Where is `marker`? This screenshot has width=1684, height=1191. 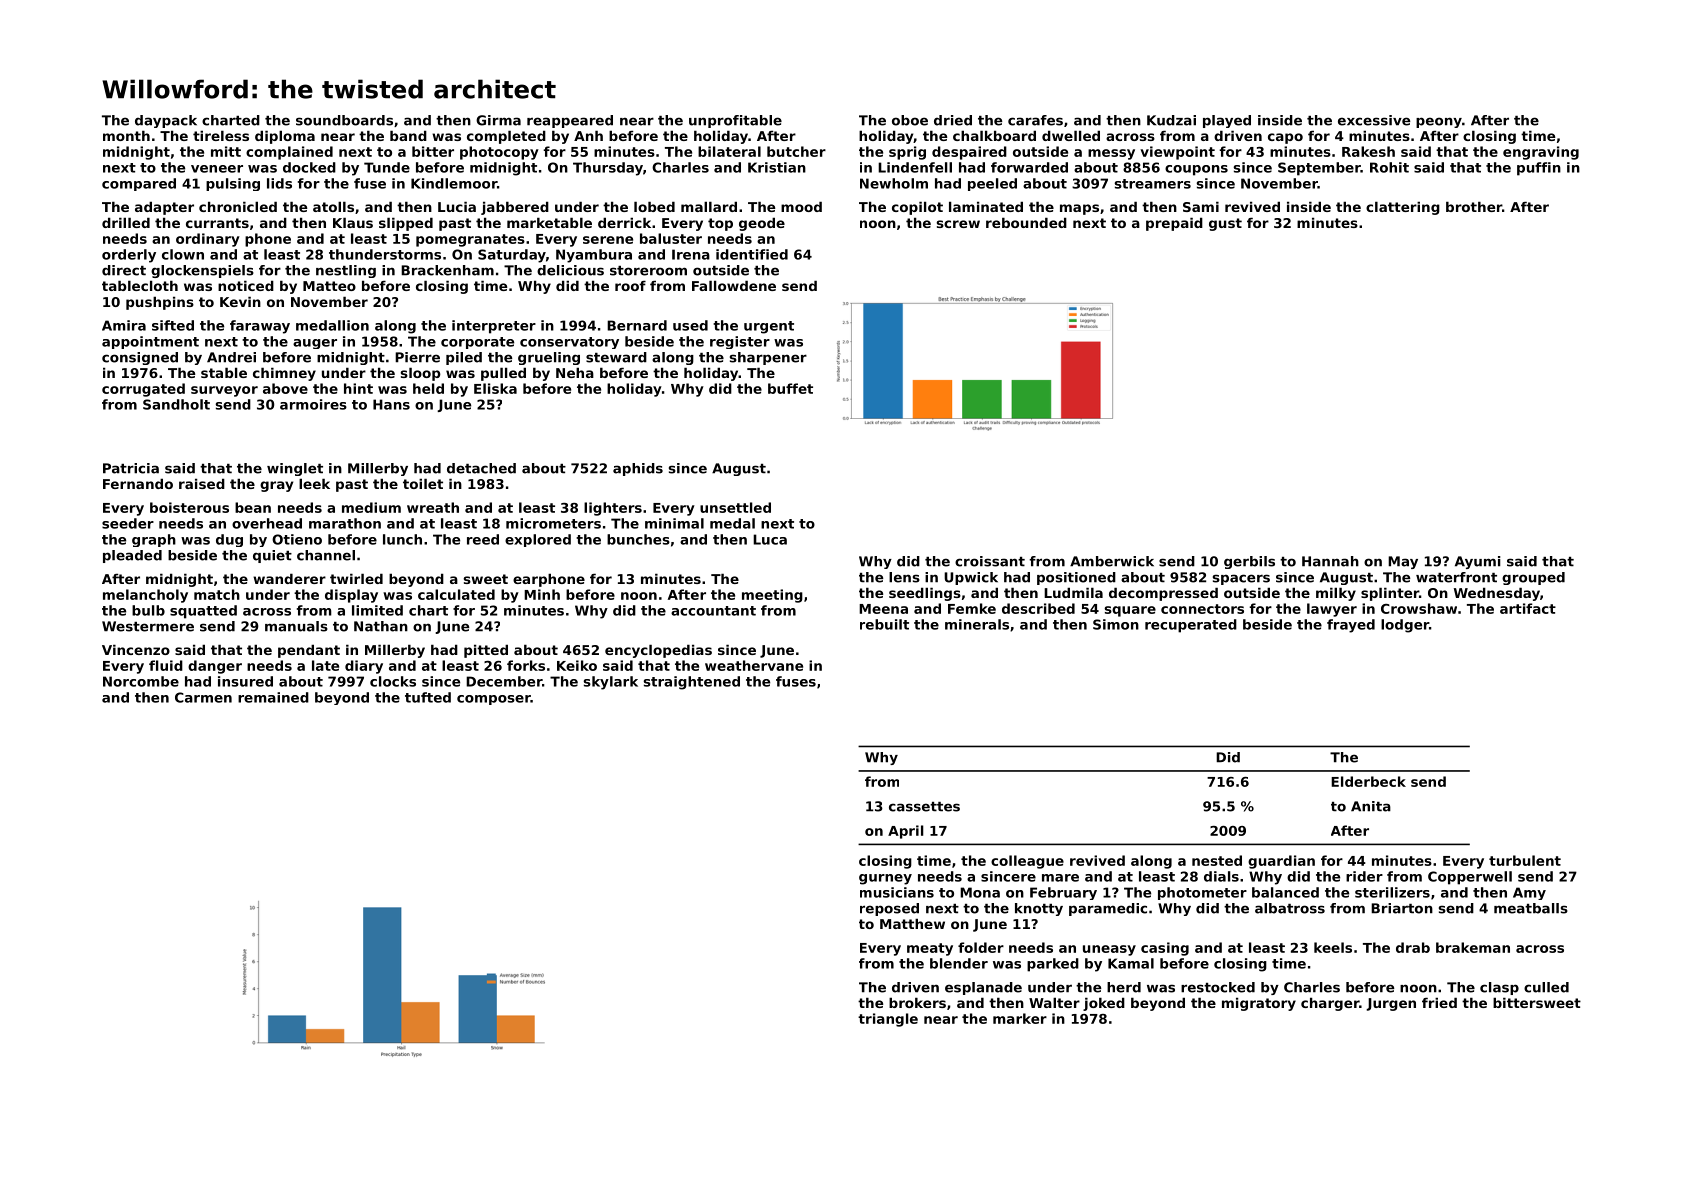 marker is located at coordinates (1020, 1018).
